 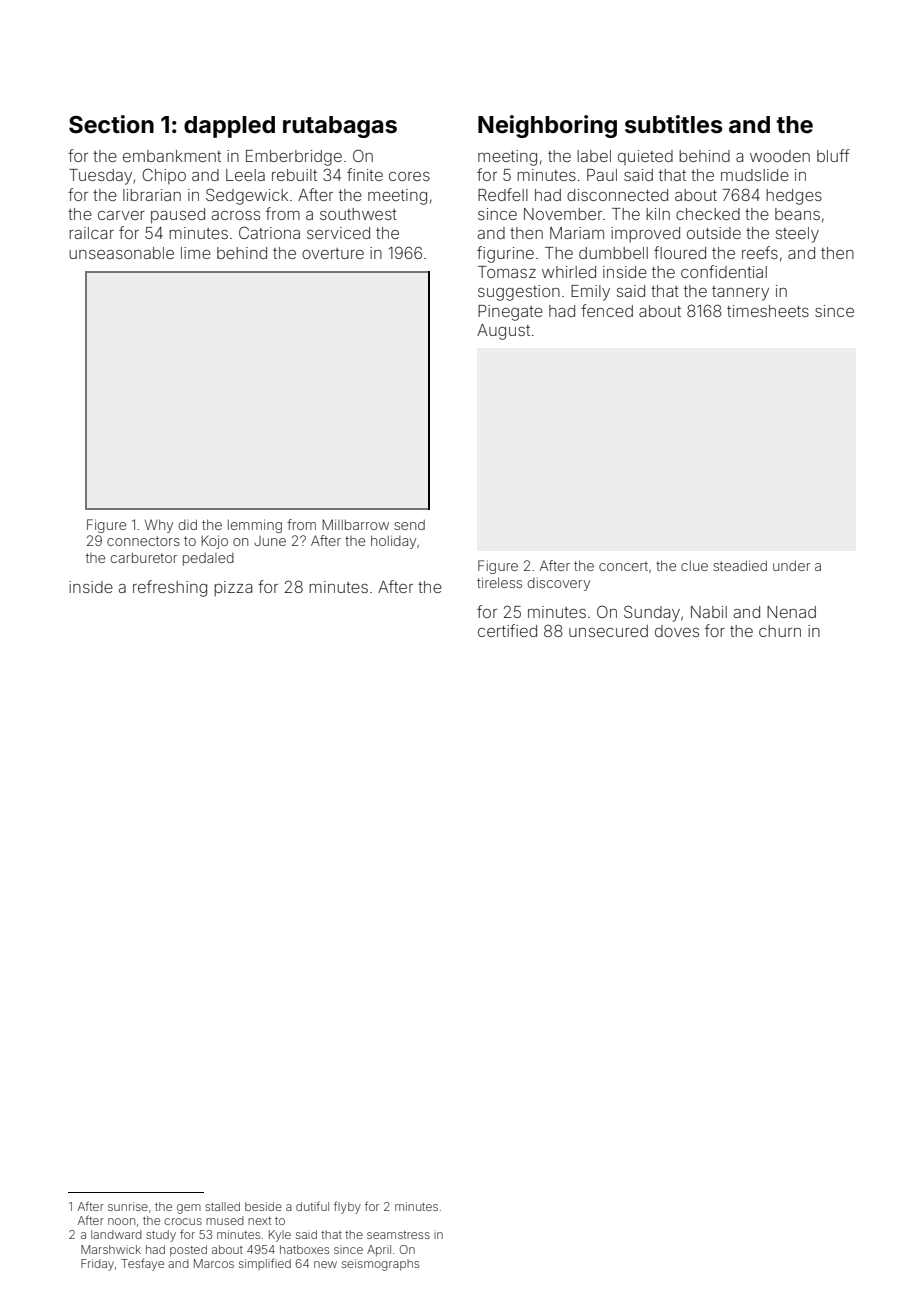 I want to click on wooden, so click(x=780, y=156).
